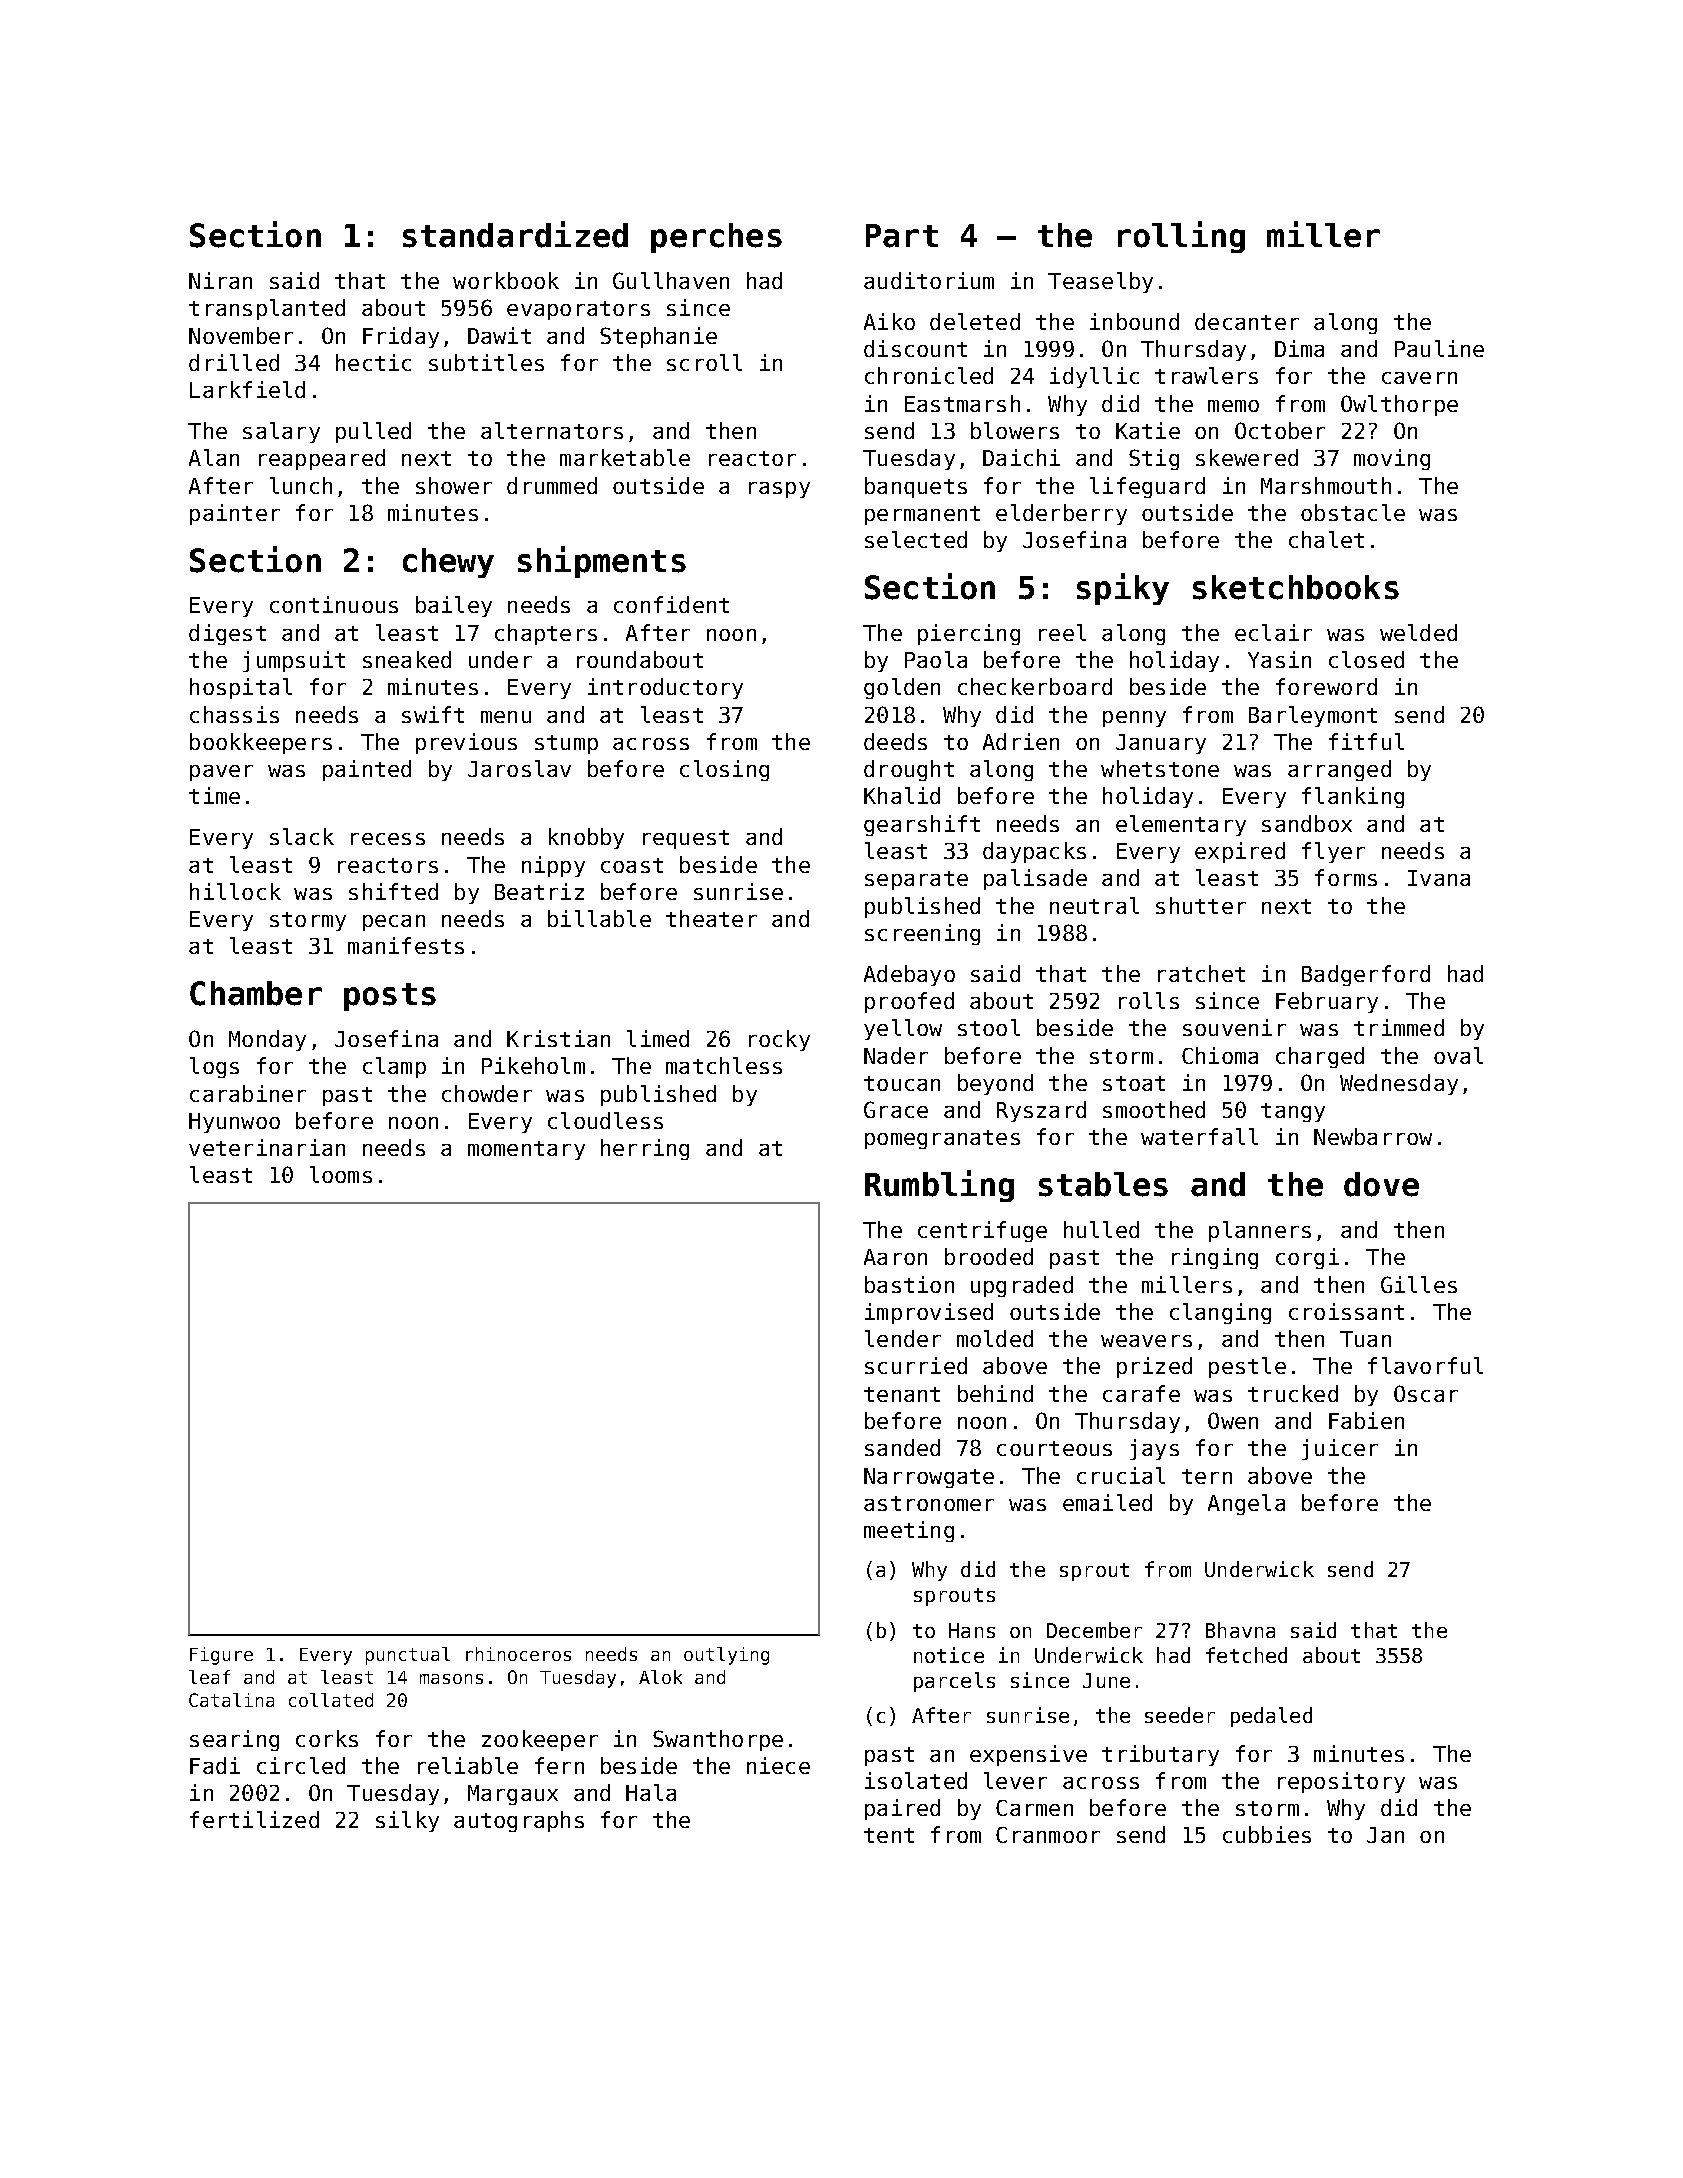 Image resolution: width=1683 pixels, height=2178 pixels. I want to click on fertilized, so click(254, 1819).
